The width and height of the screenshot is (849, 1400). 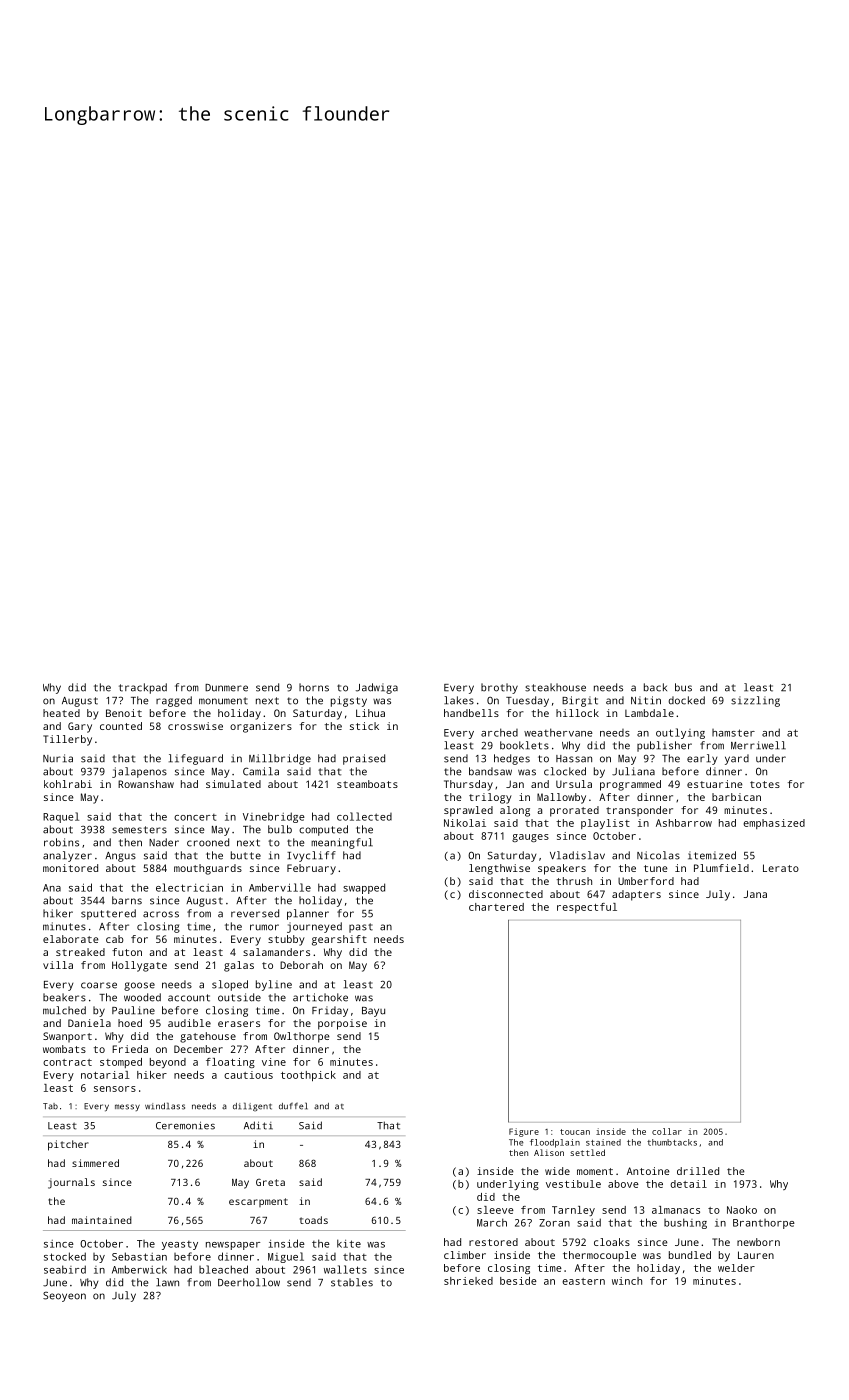 I want to click on account, so click(x=189, y=998).
